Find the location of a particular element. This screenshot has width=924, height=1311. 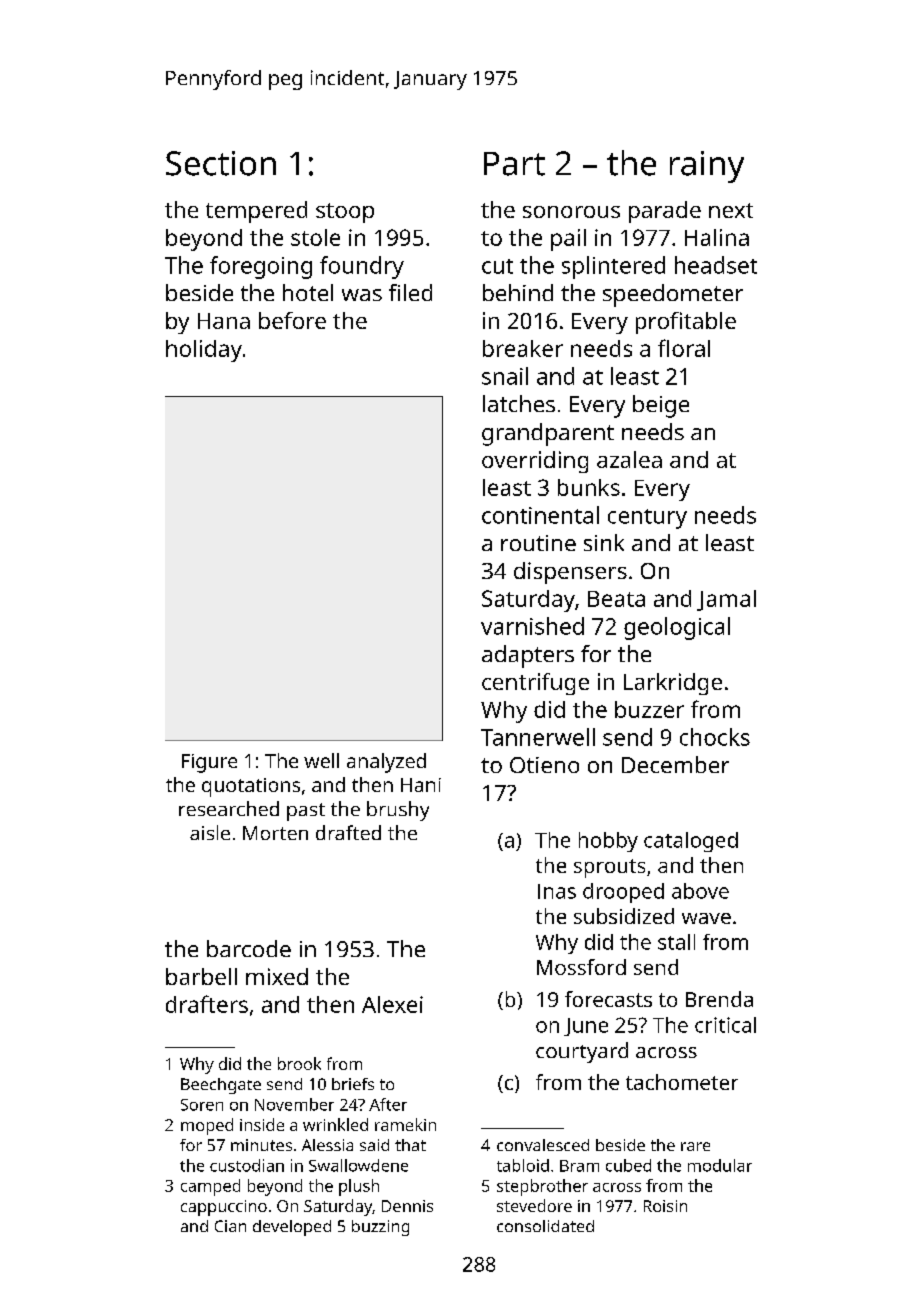

snail is located at coordinates (505, 376).
